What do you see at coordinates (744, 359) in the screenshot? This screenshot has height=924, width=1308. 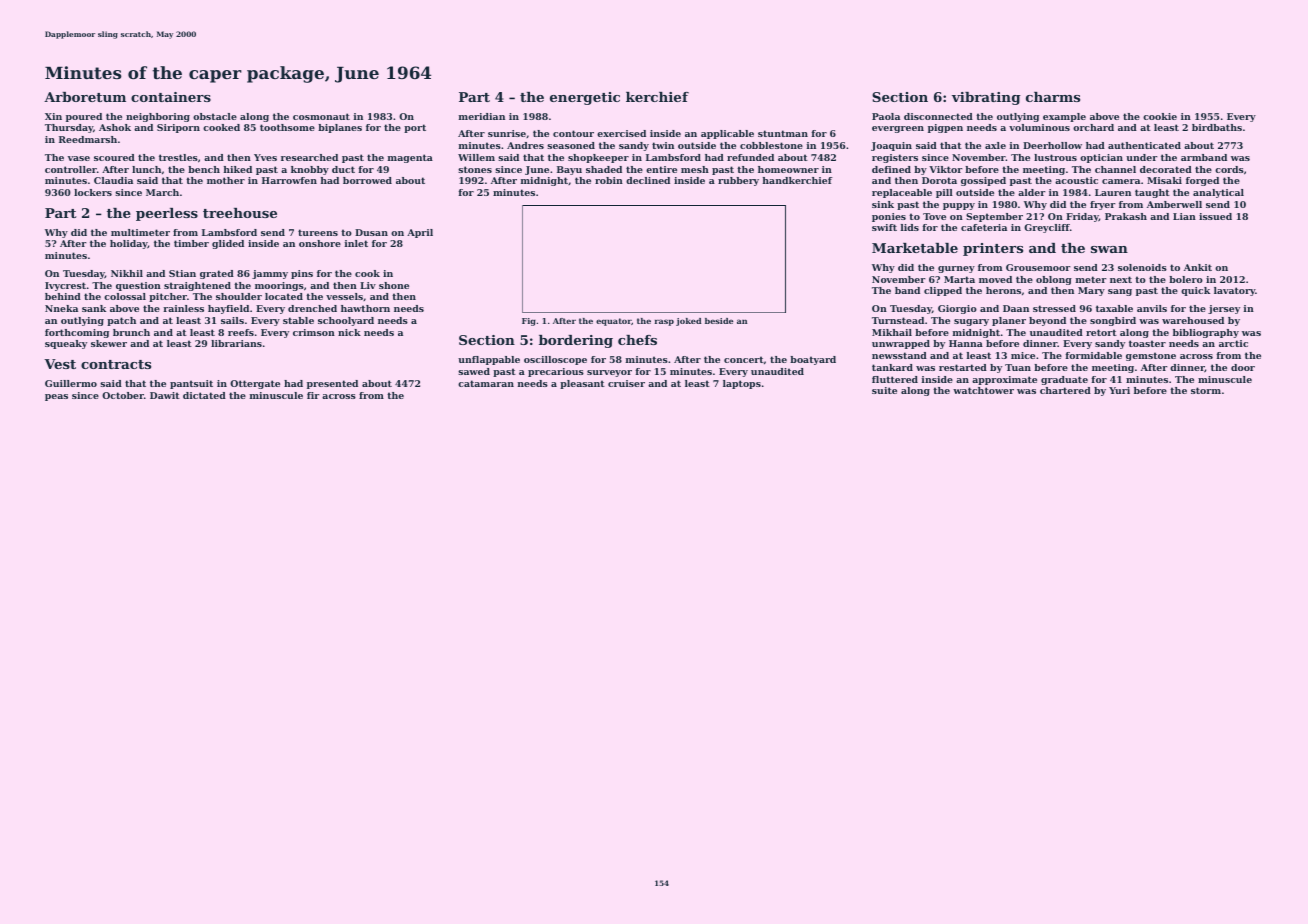 I see `concert` at bounding box center [744, 359].
